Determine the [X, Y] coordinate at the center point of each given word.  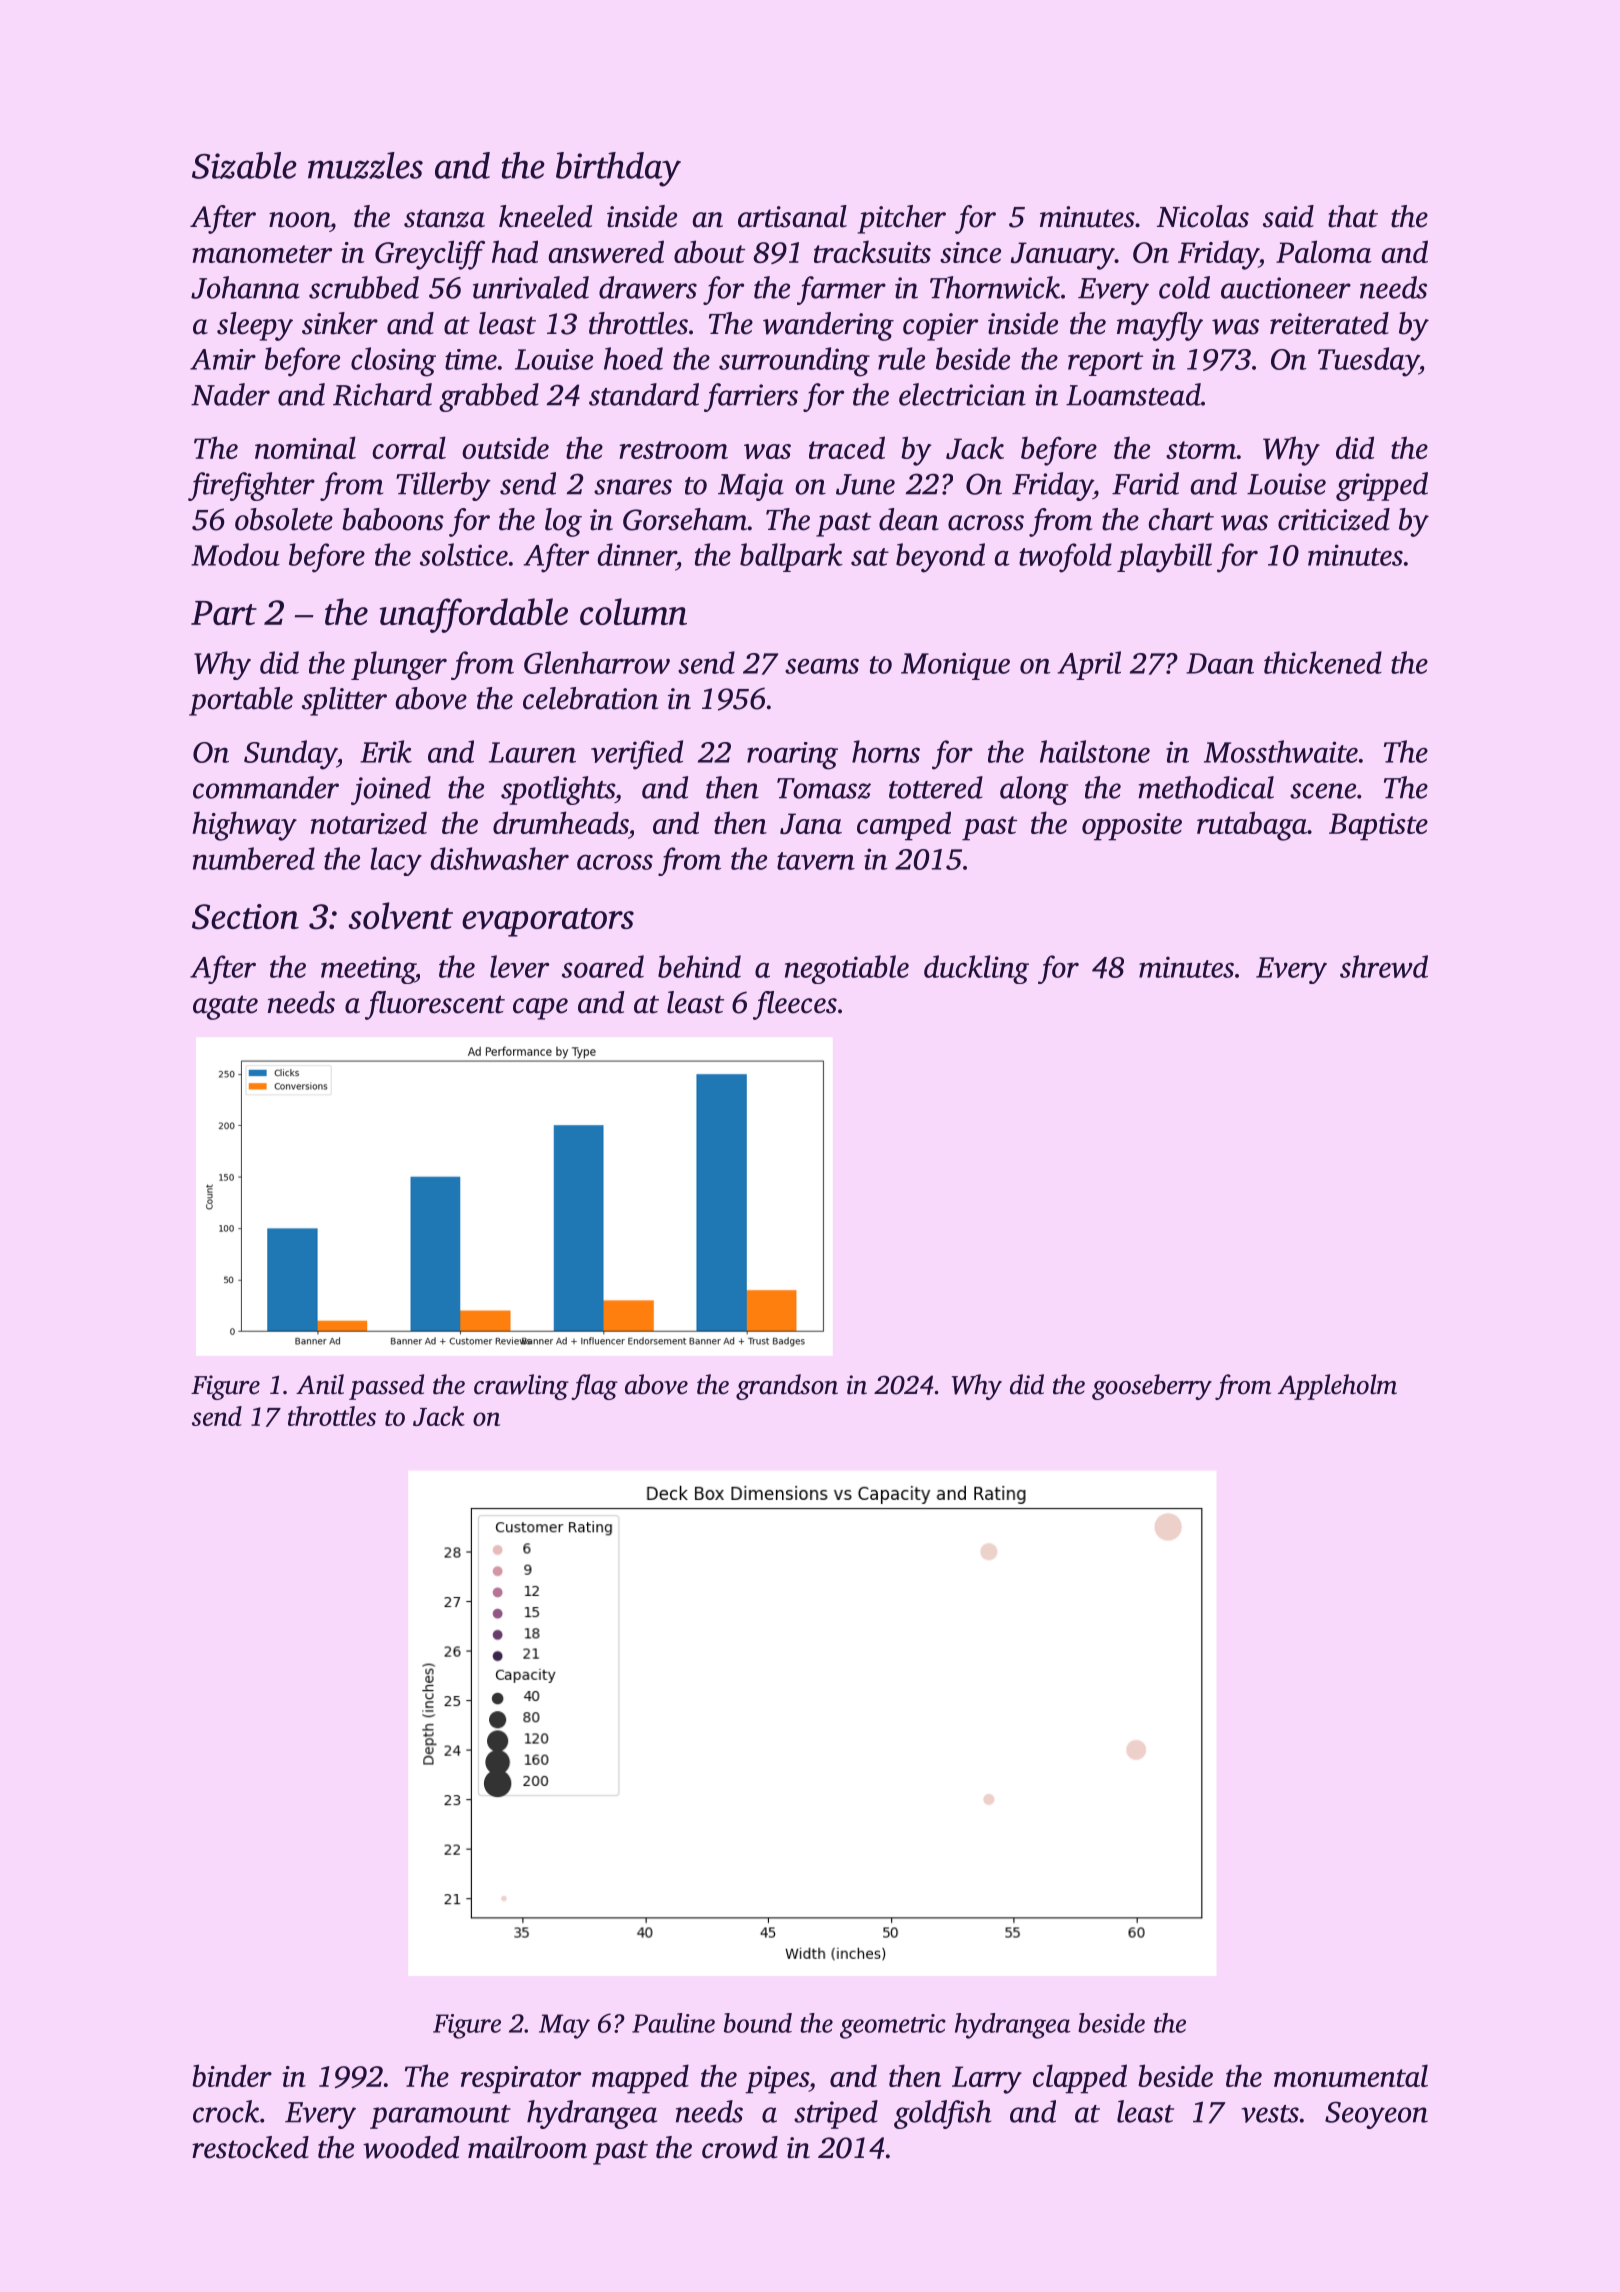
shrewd [1384, 966]
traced [847, 447]
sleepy [255, 326]
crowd [740, 2147]
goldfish [942, 2114]
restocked [250, 2147]
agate [225, 1007]
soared [603, 966]
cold [1184, 287]
